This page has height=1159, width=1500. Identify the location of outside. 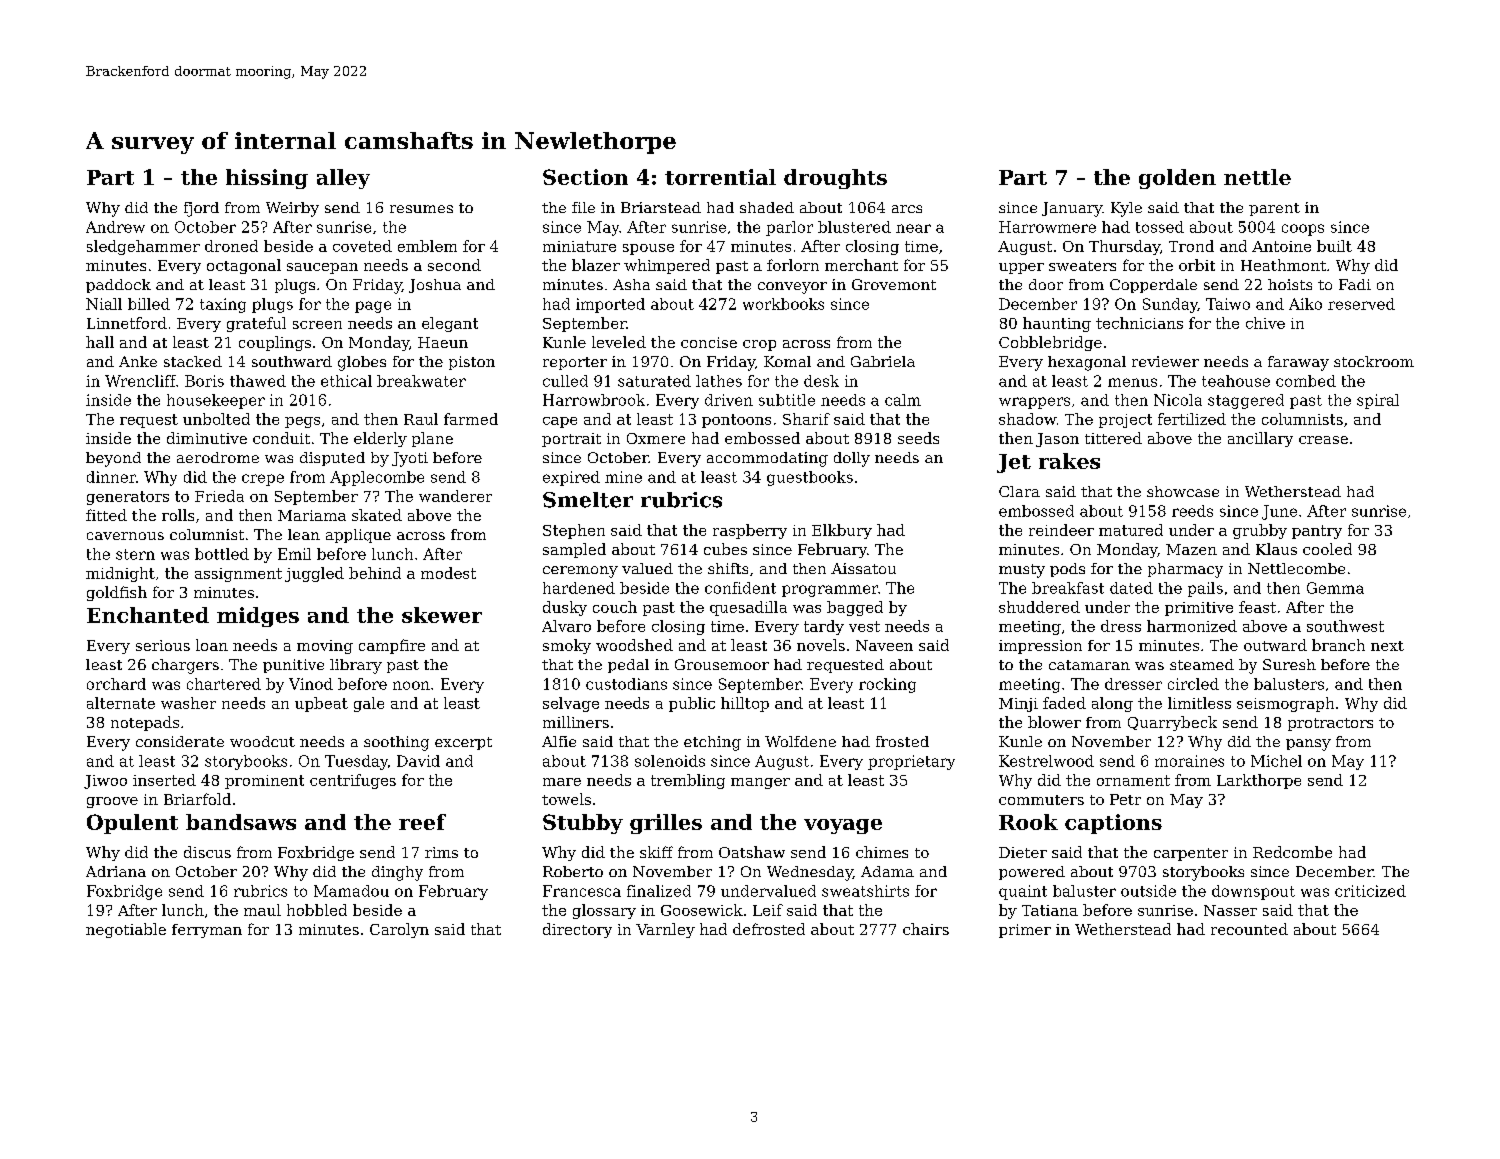
(1148, 891).
